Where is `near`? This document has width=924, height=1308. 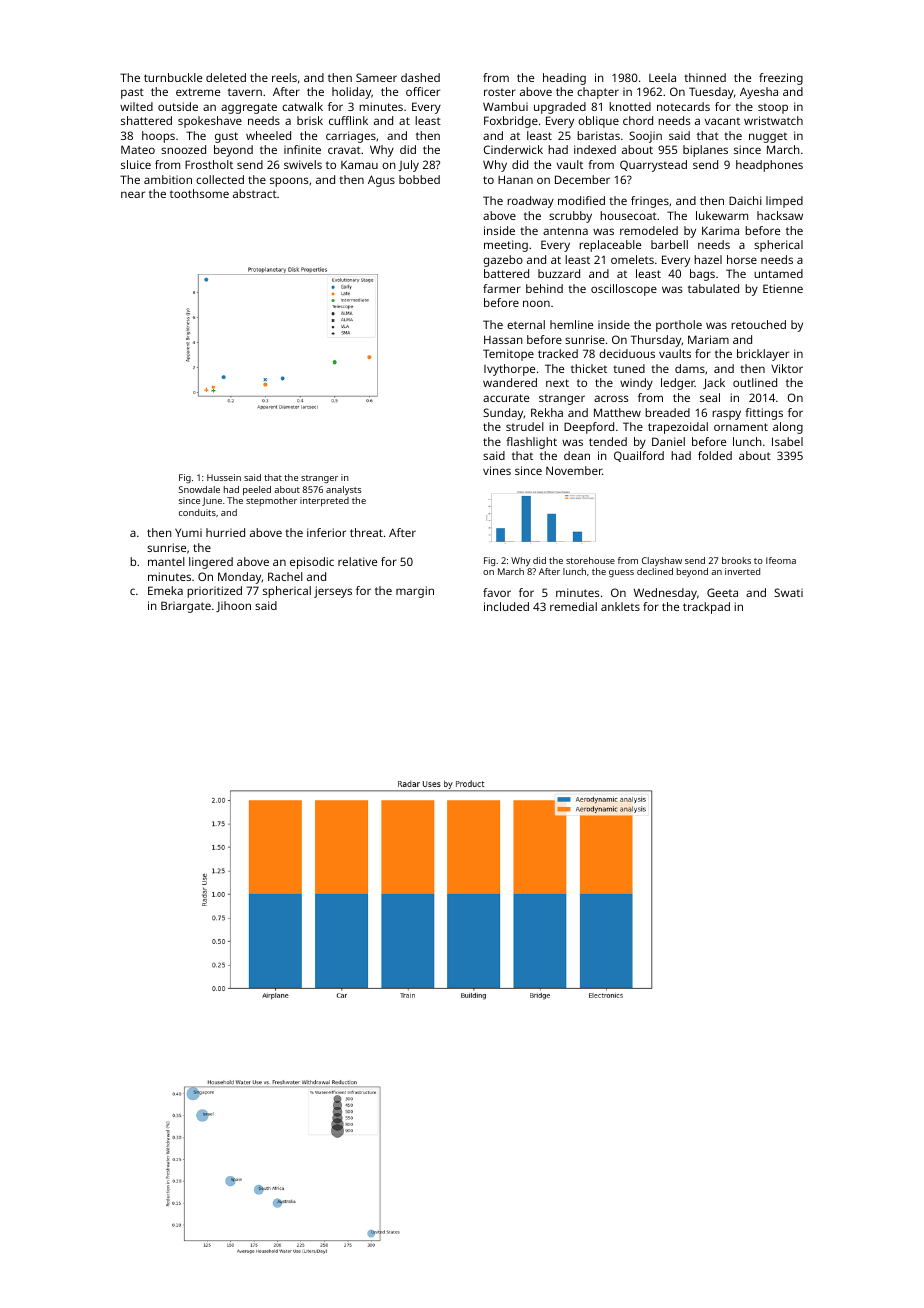 near is located at coordinates (133, 194).
